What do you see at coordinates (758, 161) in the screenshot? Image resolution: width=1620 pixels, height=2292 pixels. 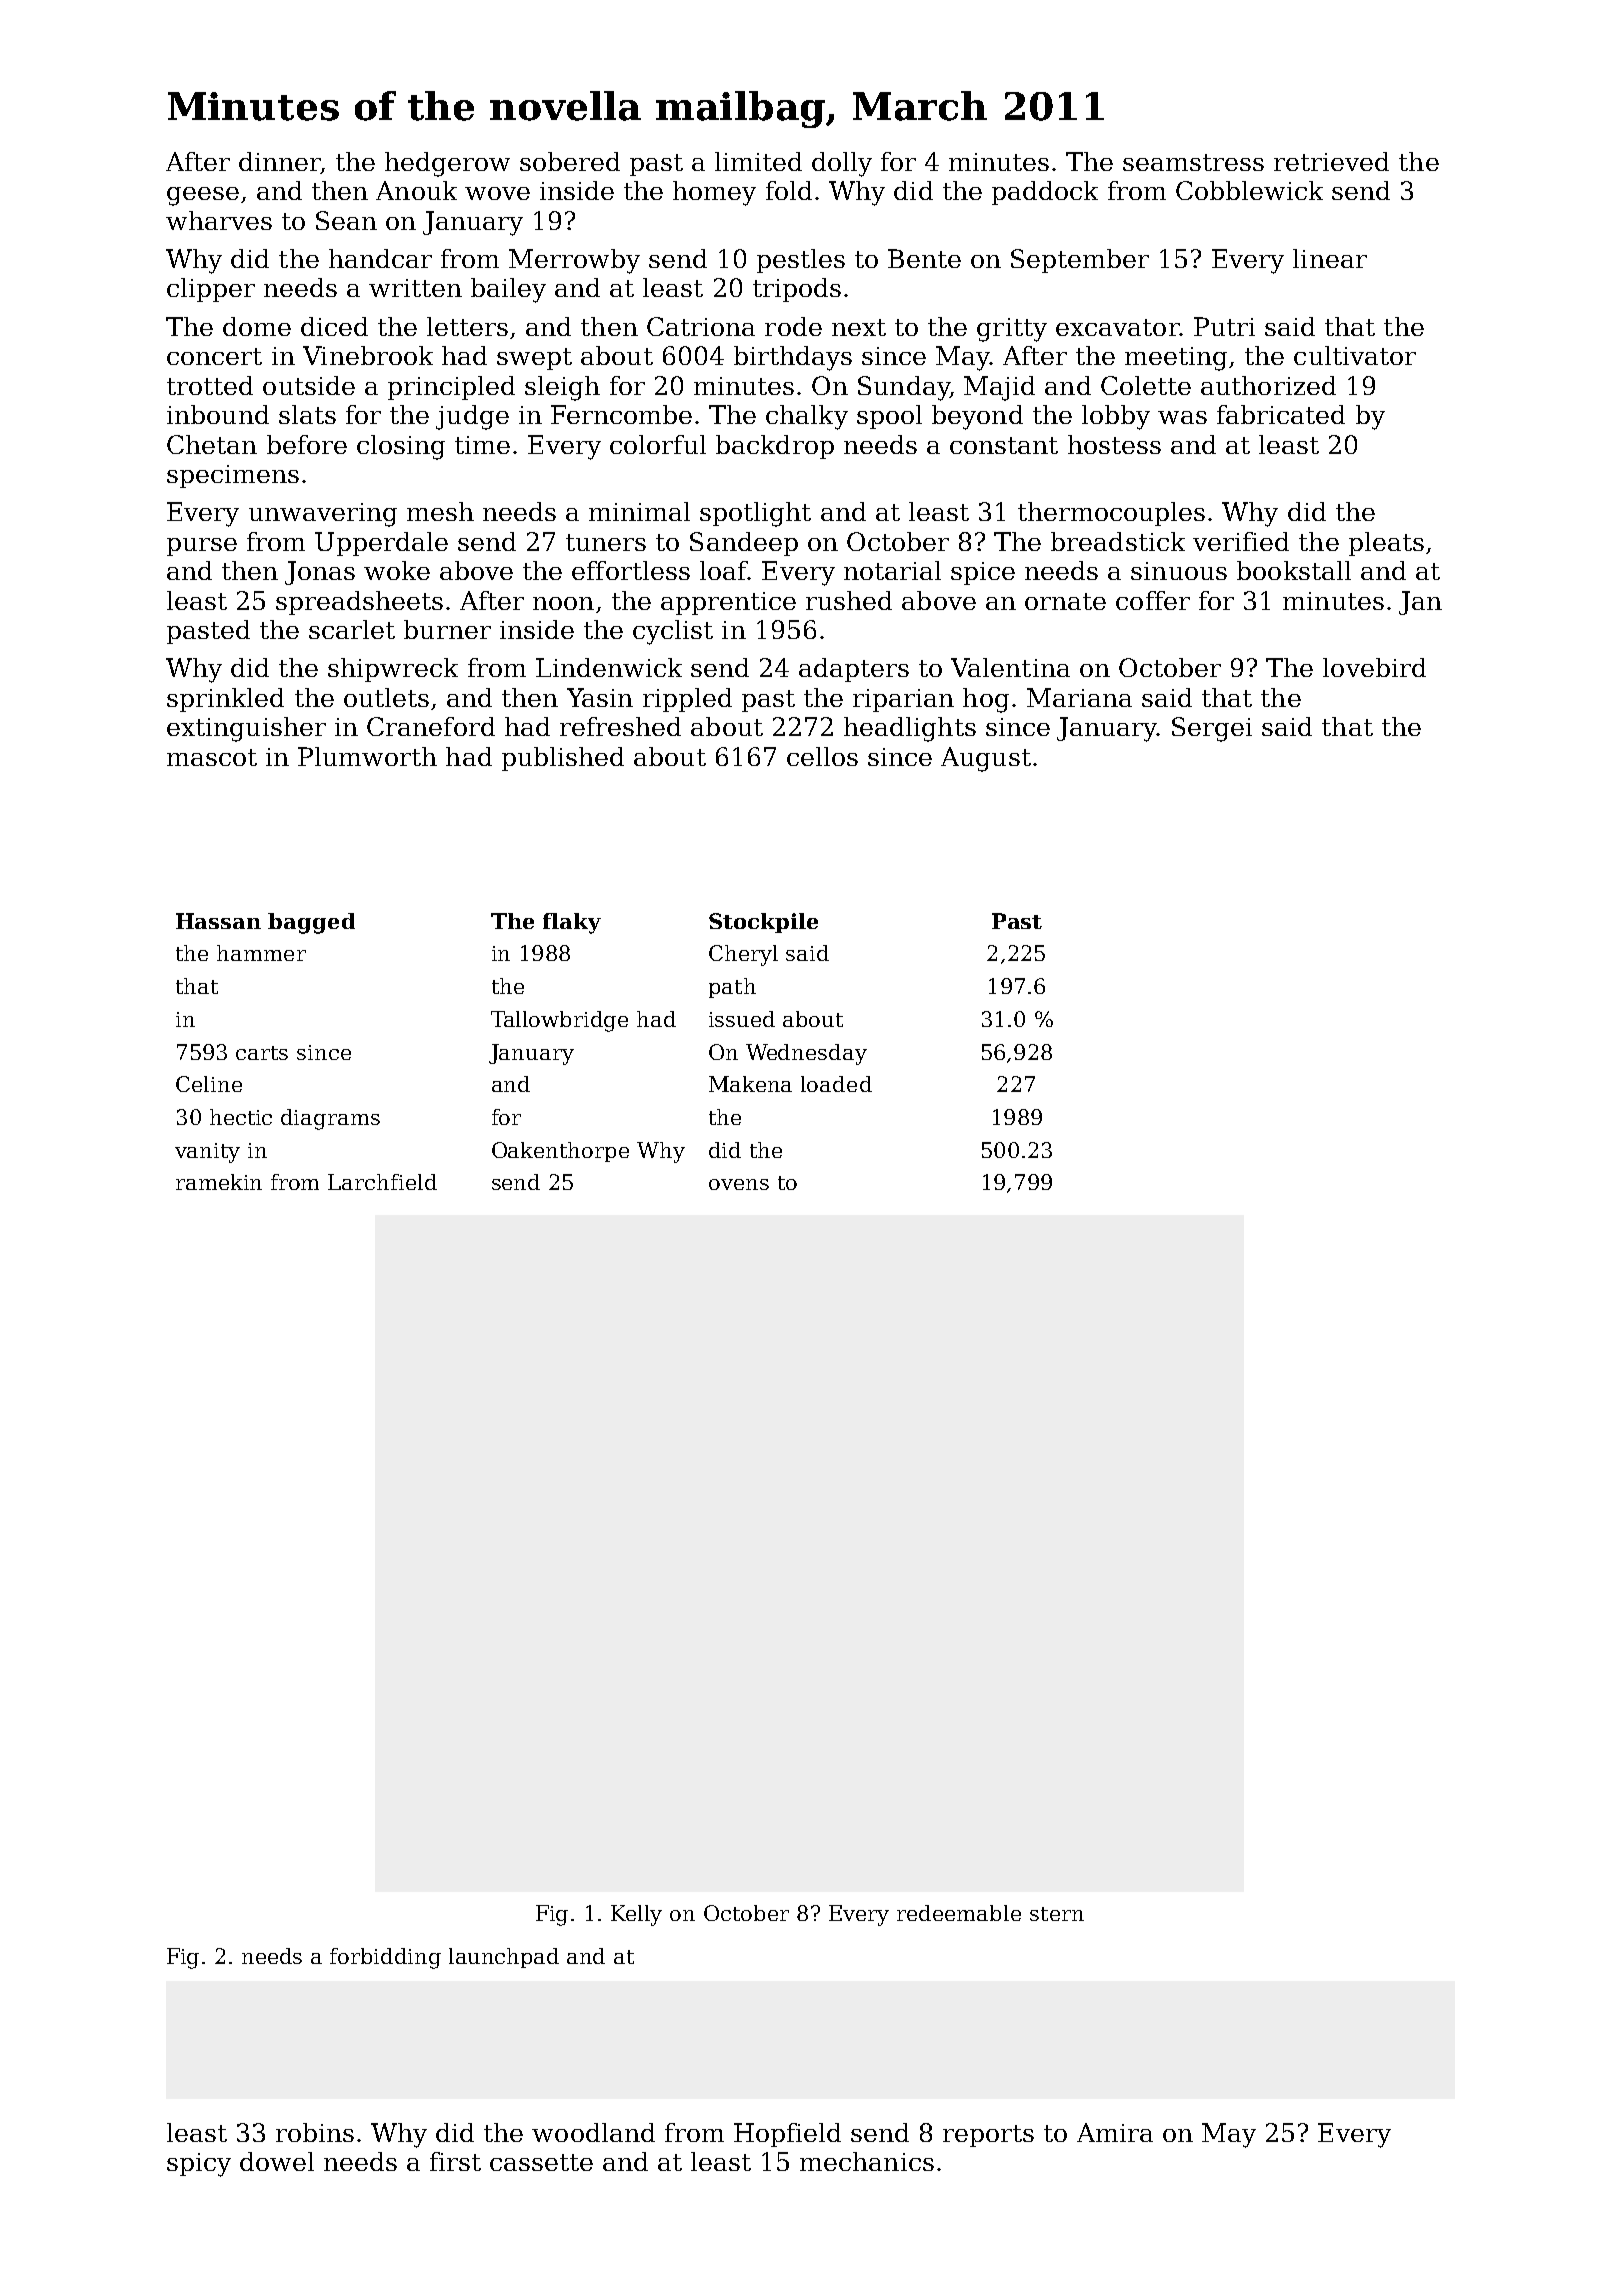 I see `limited` at bounding box center [758, 161].
